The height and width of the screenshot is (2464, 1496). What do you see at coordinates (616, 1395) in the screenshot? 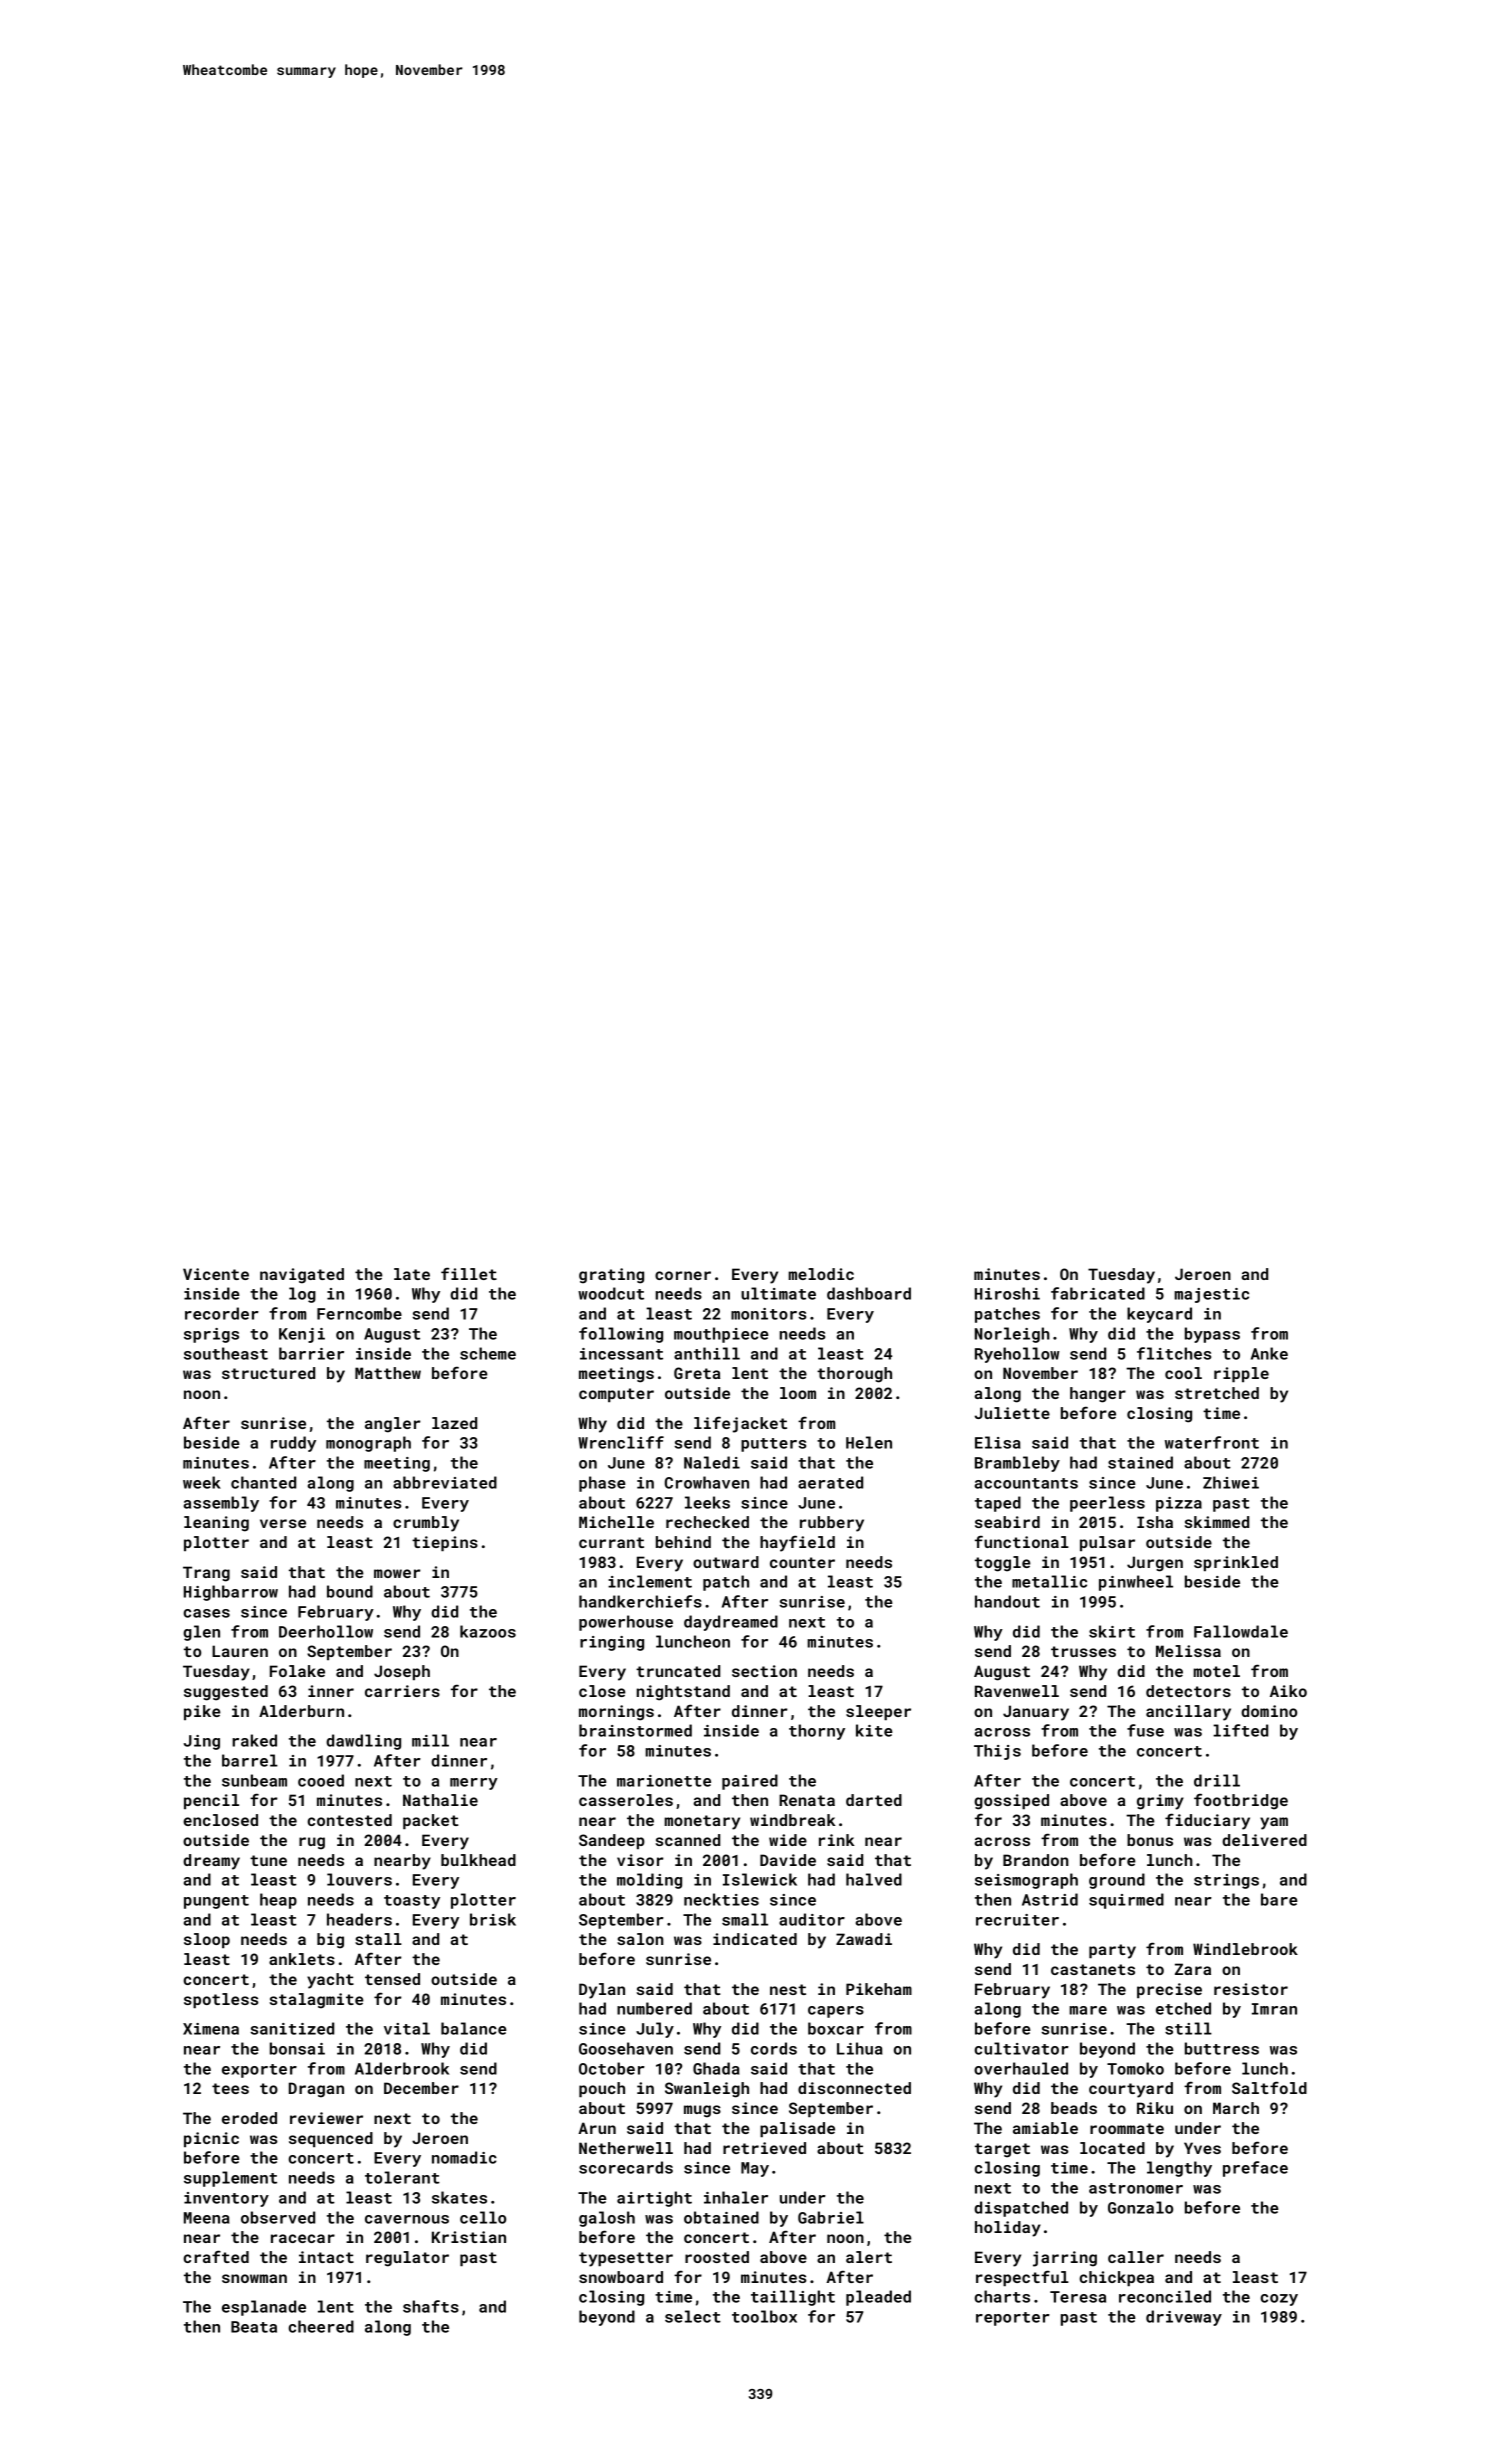
I see `computer` at bounding box center [616, 1395].
